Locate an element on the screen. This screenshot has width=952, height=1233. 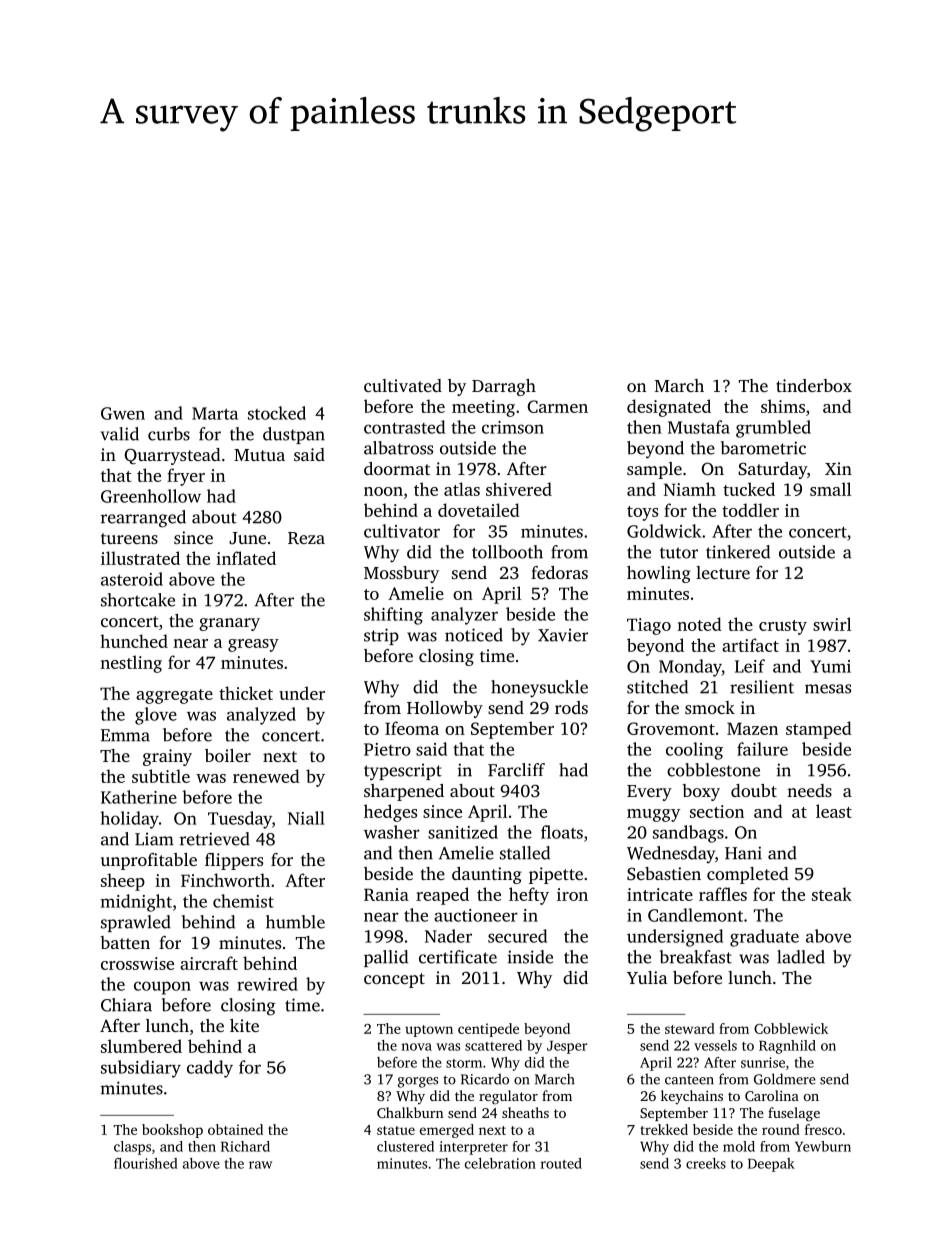
Mazen is located at coordinates (752, 728).
